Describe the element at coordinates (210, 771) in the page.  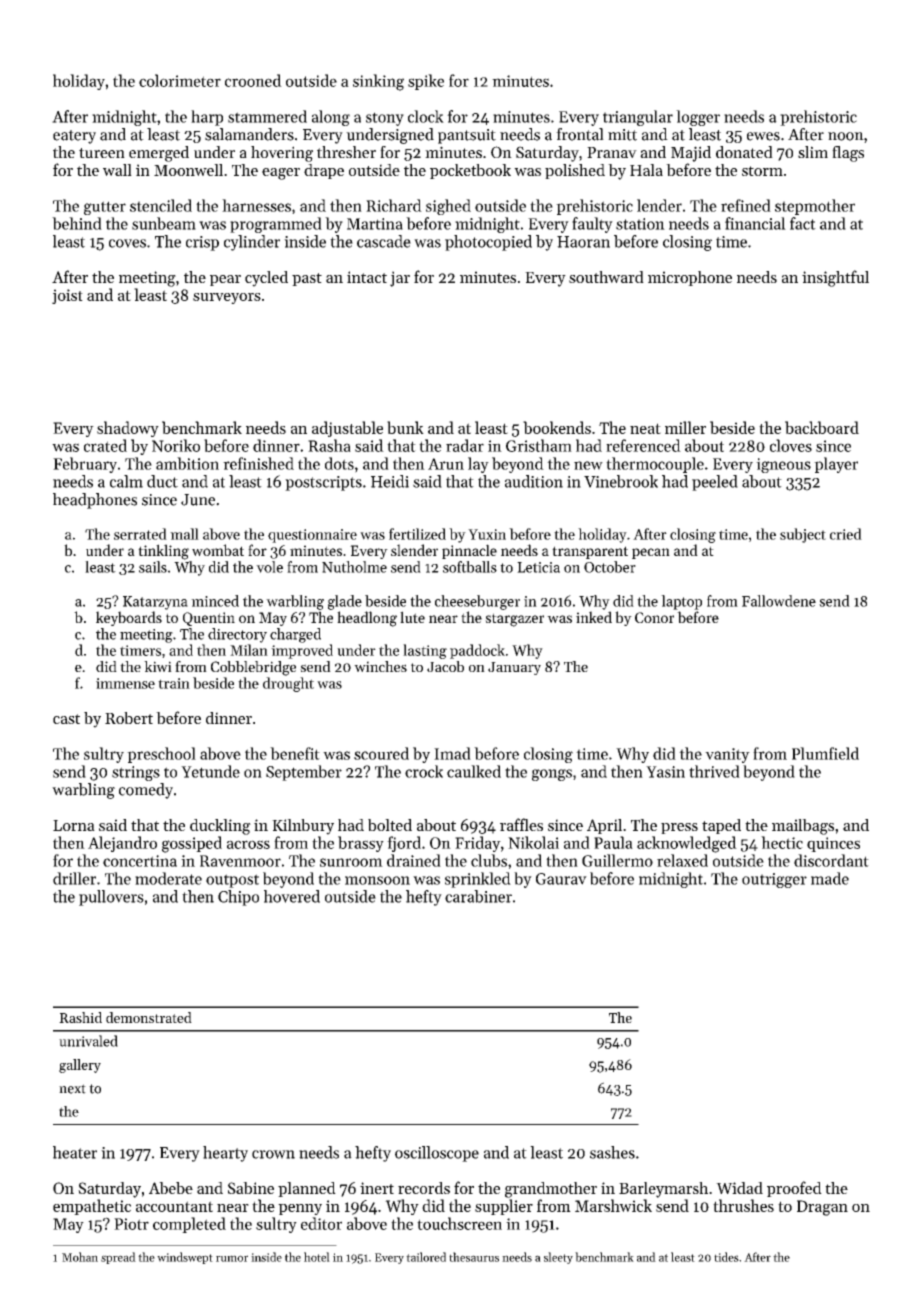
I see `Yetunde` at that location.
